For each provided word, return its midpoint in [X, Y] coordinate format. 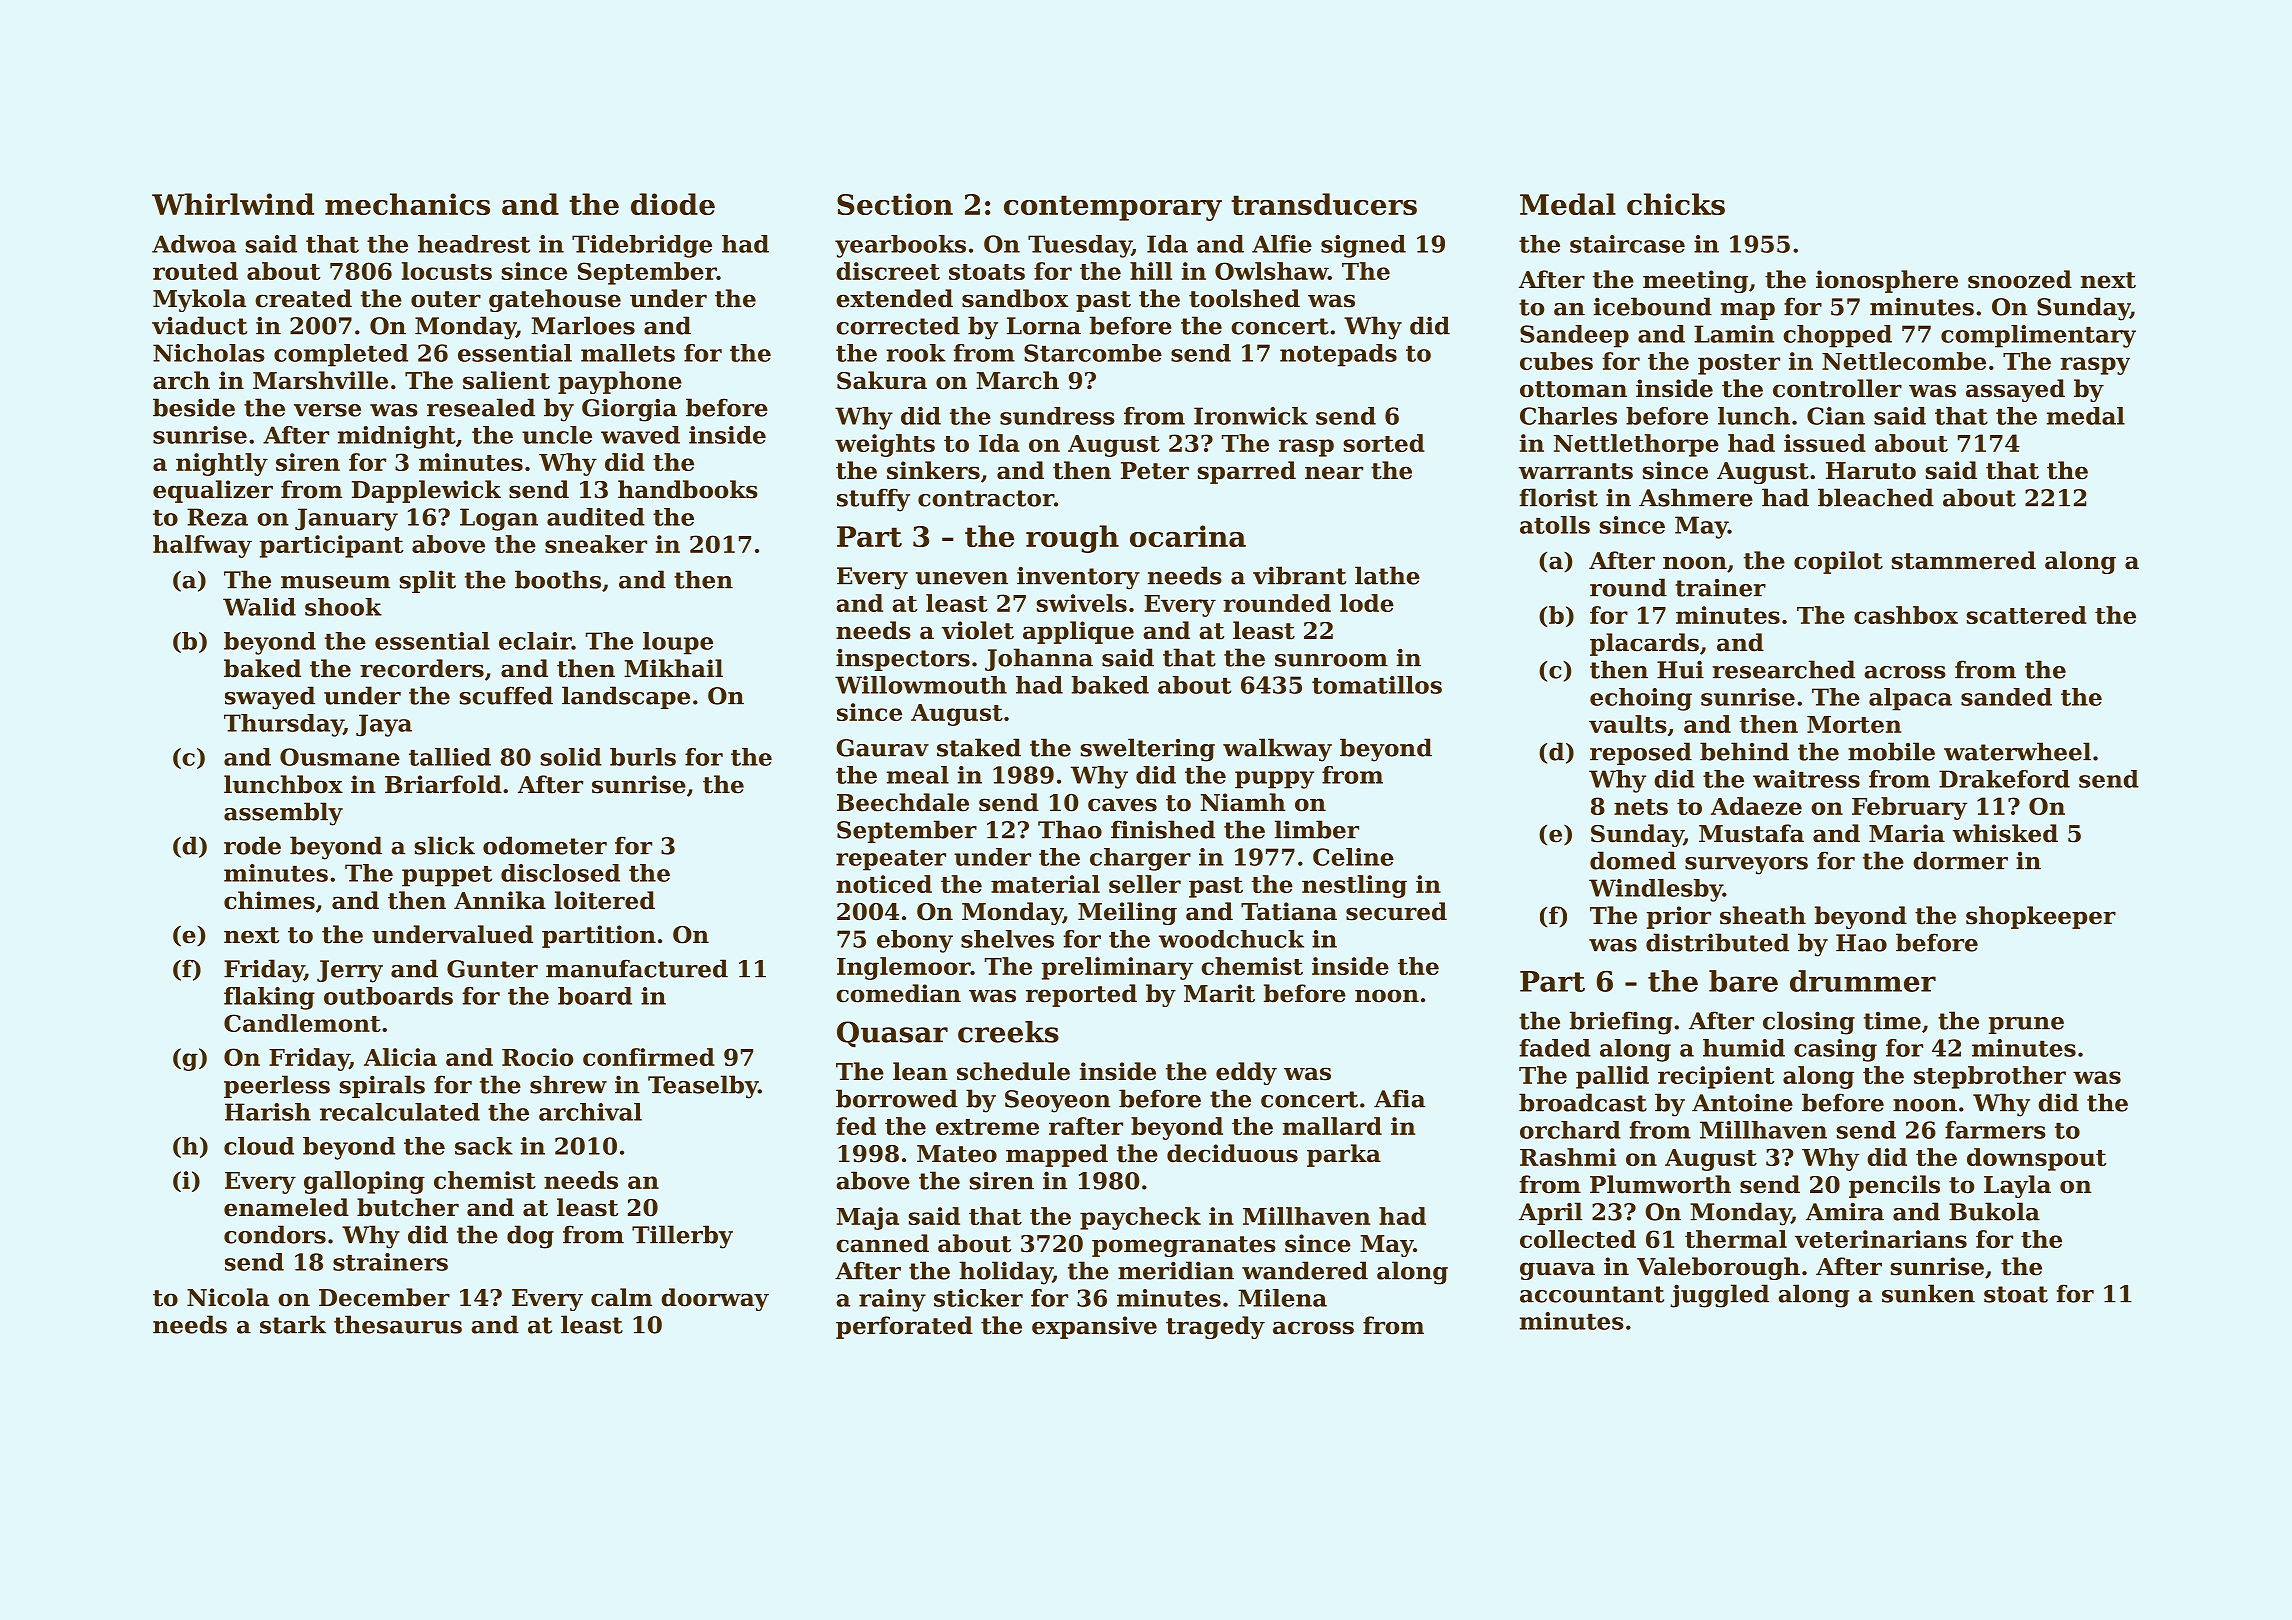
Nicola [228, 1297]
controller [1837, 388]
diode [673, 204]
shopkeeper [2041, 917]
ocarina [1188, 536]
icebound [1653, 306]
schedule [1013, 1071]
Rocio [537, 1057]
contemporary [1113, 208]
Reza [217, 517]
